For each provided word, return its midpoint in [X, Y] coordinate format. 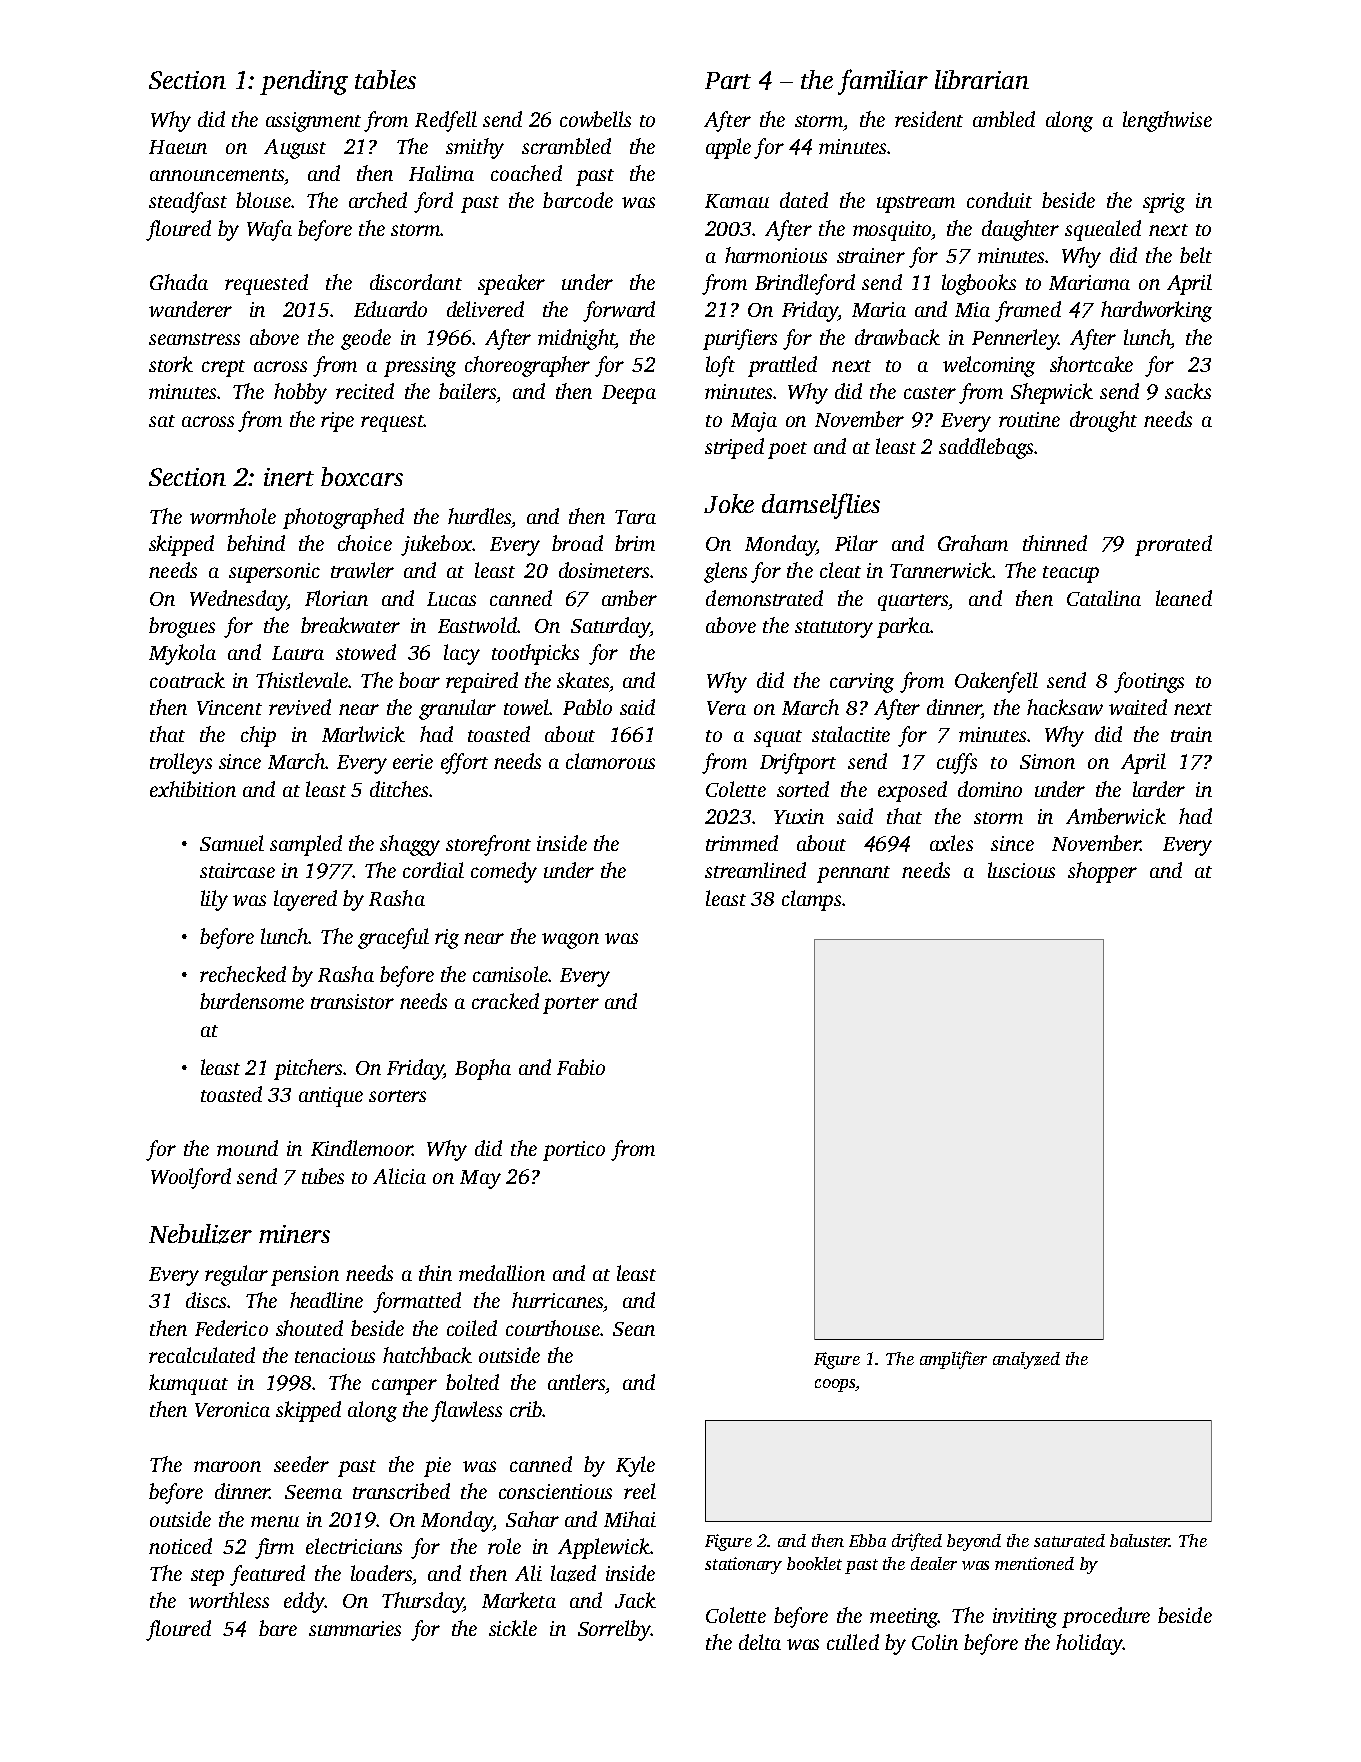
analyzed [1026, 1360]
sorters [397, 1096]
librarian [982, 79]
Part [728, 80]
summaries [355, 1628]
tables [385, 79]
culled [853, 1642]
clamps [811, 900]
